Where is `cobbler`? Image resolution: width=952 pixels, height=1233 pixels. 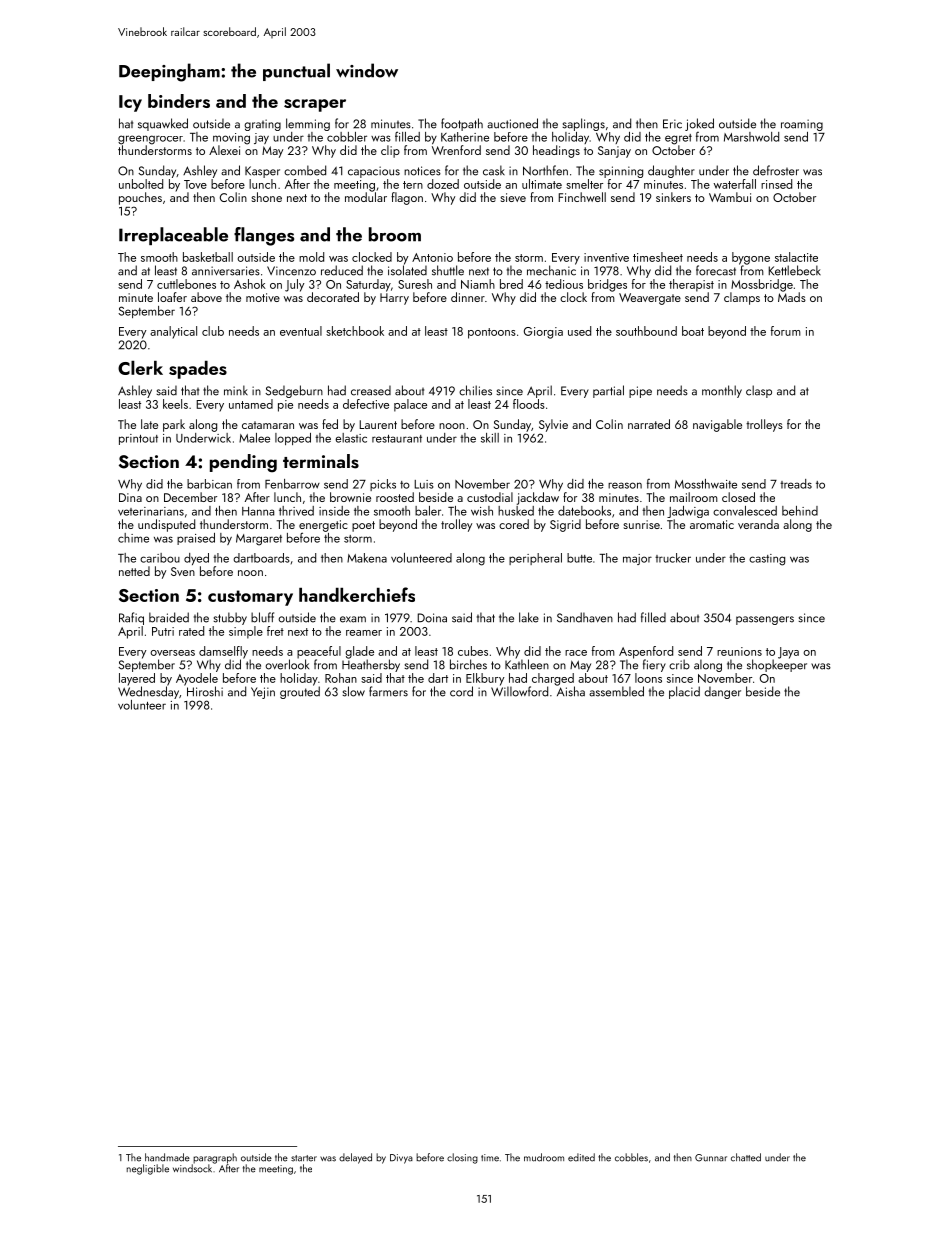 cobbler is located at coordinates (347, 137).
